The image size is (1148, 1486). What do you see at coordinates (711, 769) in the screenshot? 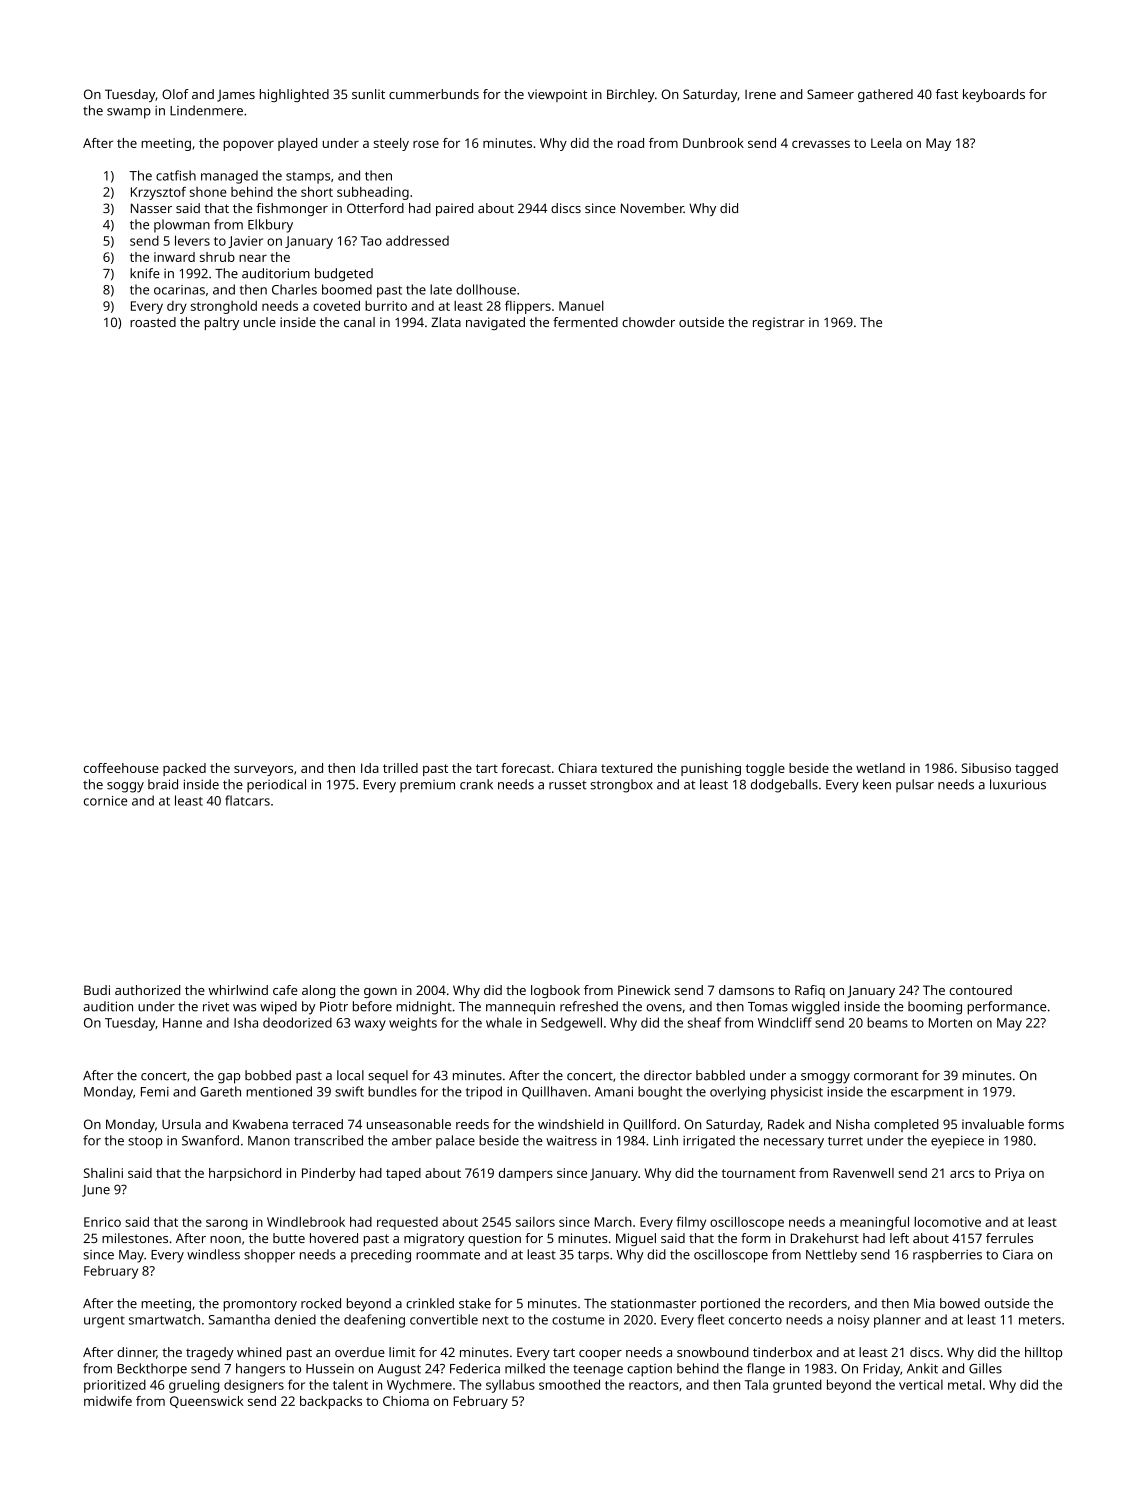
I see `punishing` at bounding box center [711, 769].
